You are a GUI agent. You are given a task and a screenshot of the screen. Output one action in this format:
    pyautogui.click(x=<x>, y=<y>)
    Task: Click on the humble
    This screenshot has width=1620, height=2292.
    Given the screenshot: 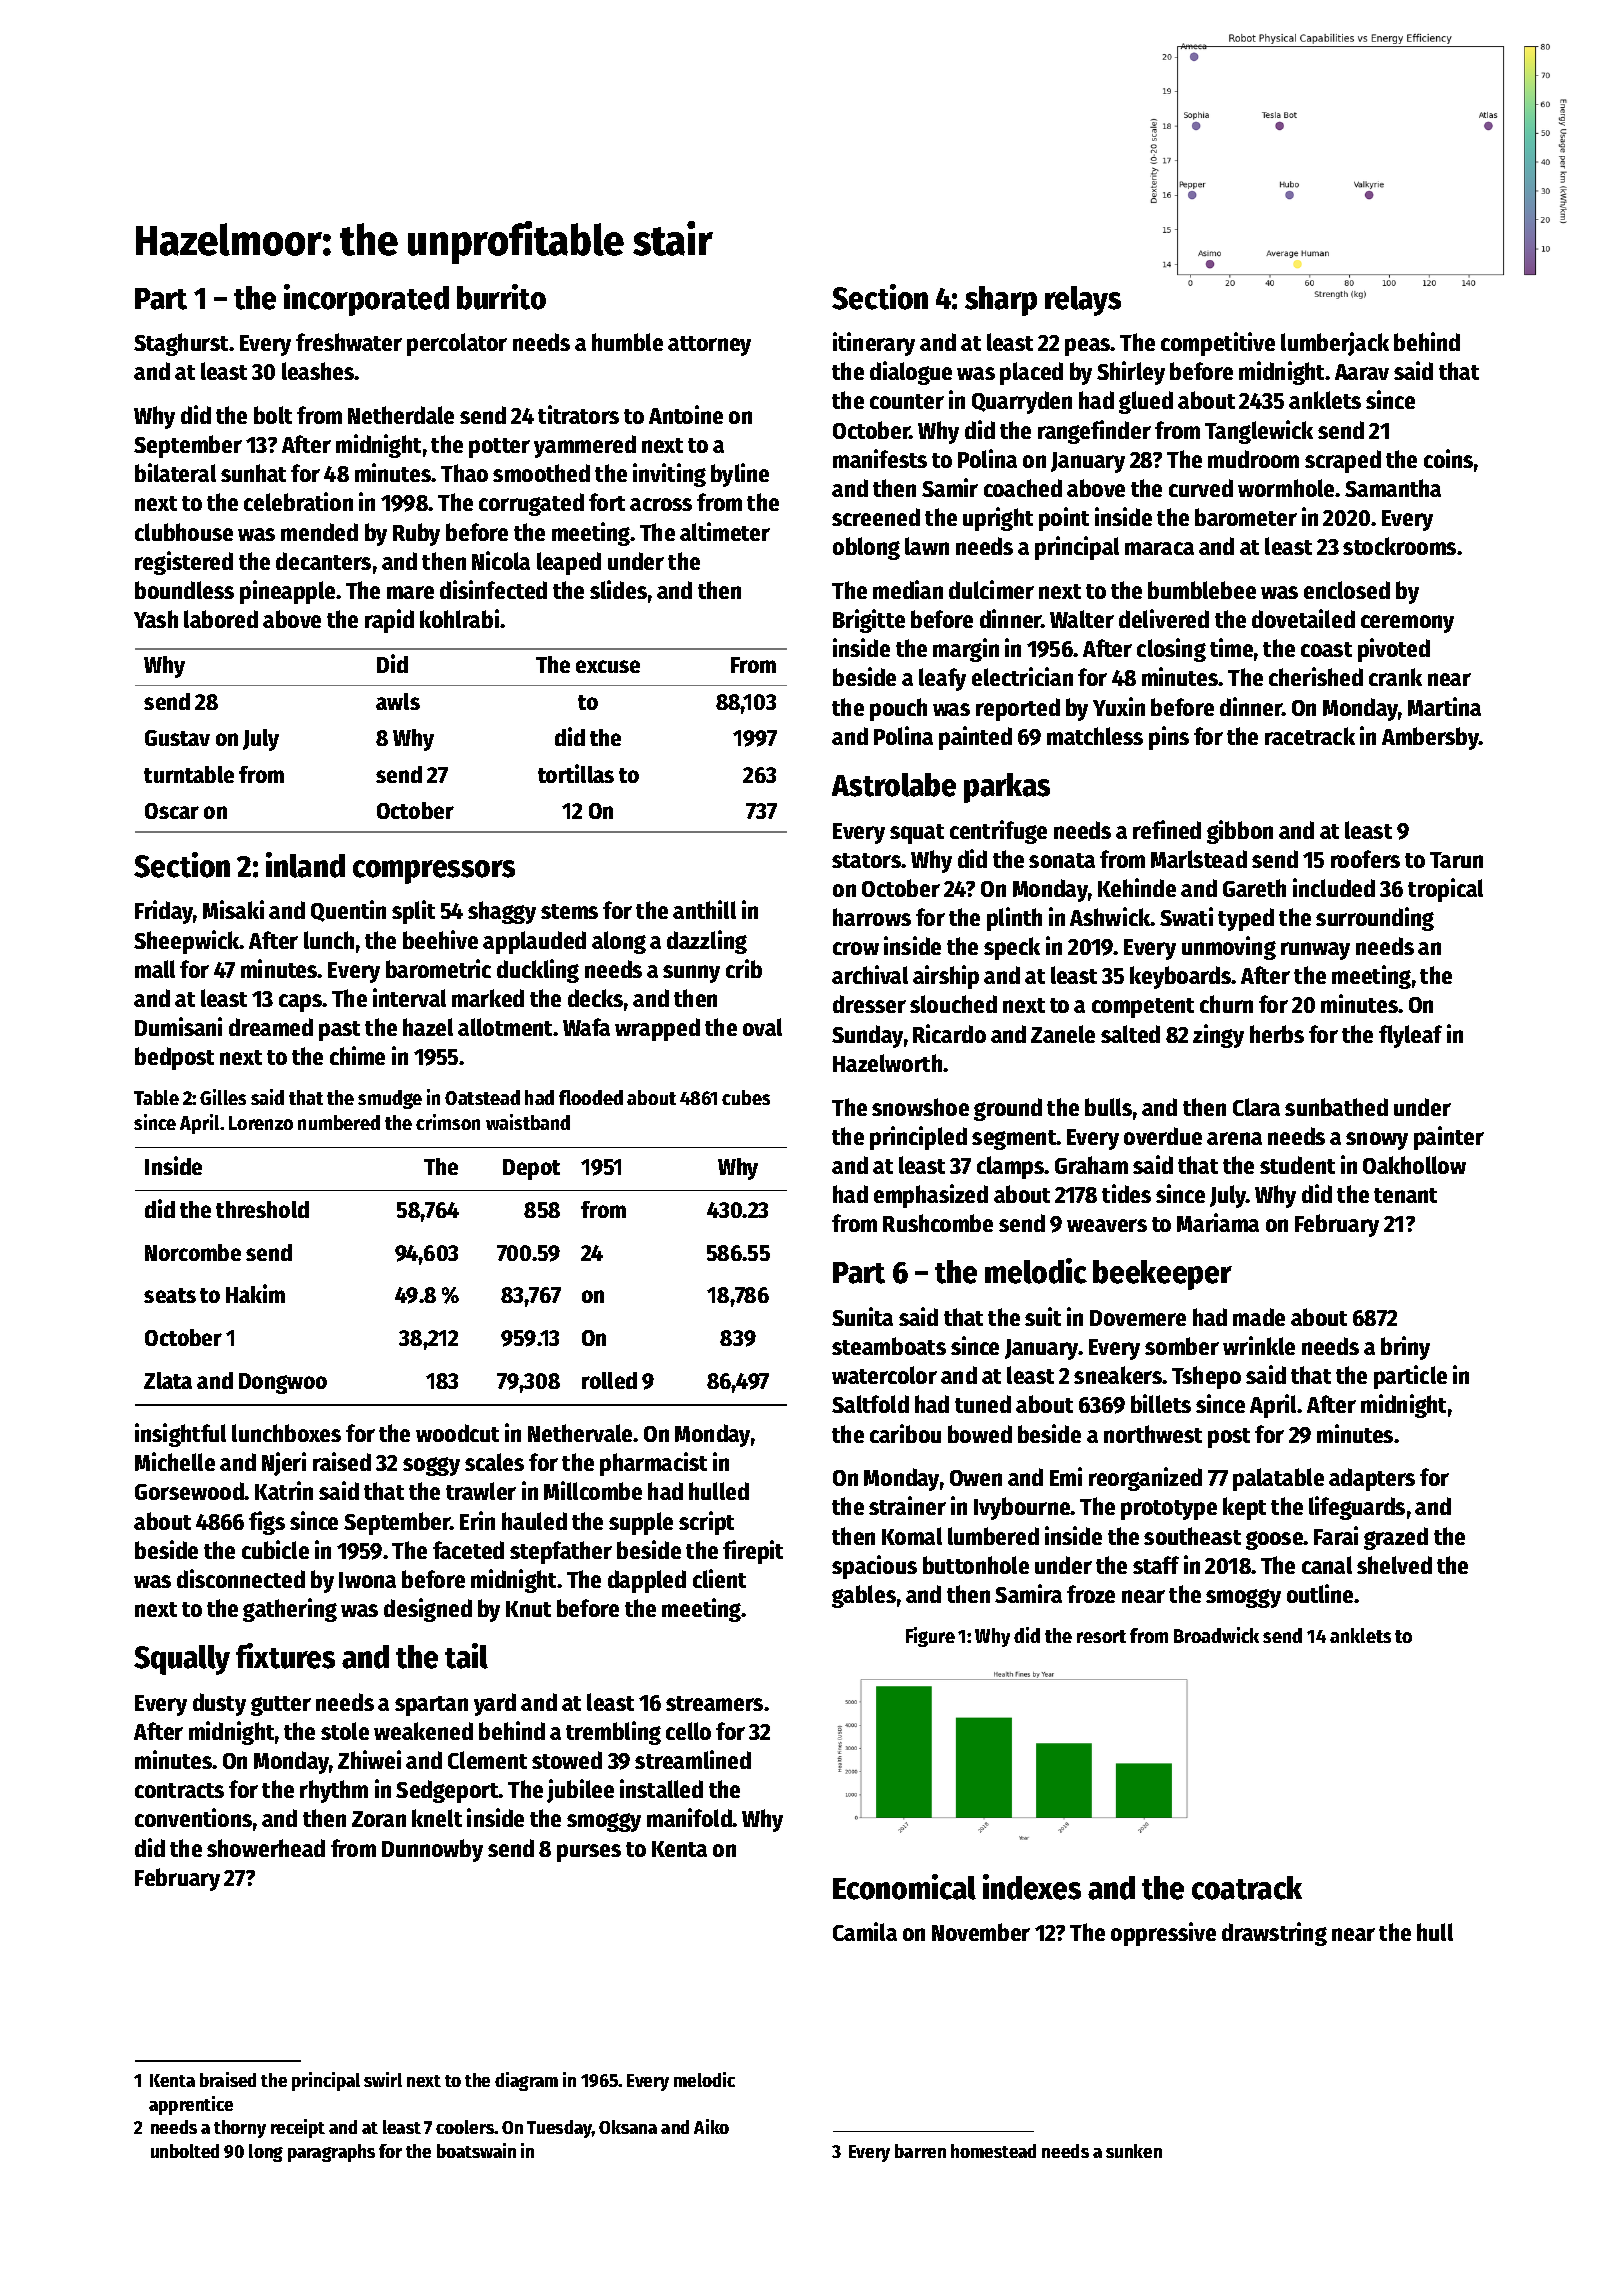 What is the action you would take?
    pyautogui.click(x=627, y=342)
